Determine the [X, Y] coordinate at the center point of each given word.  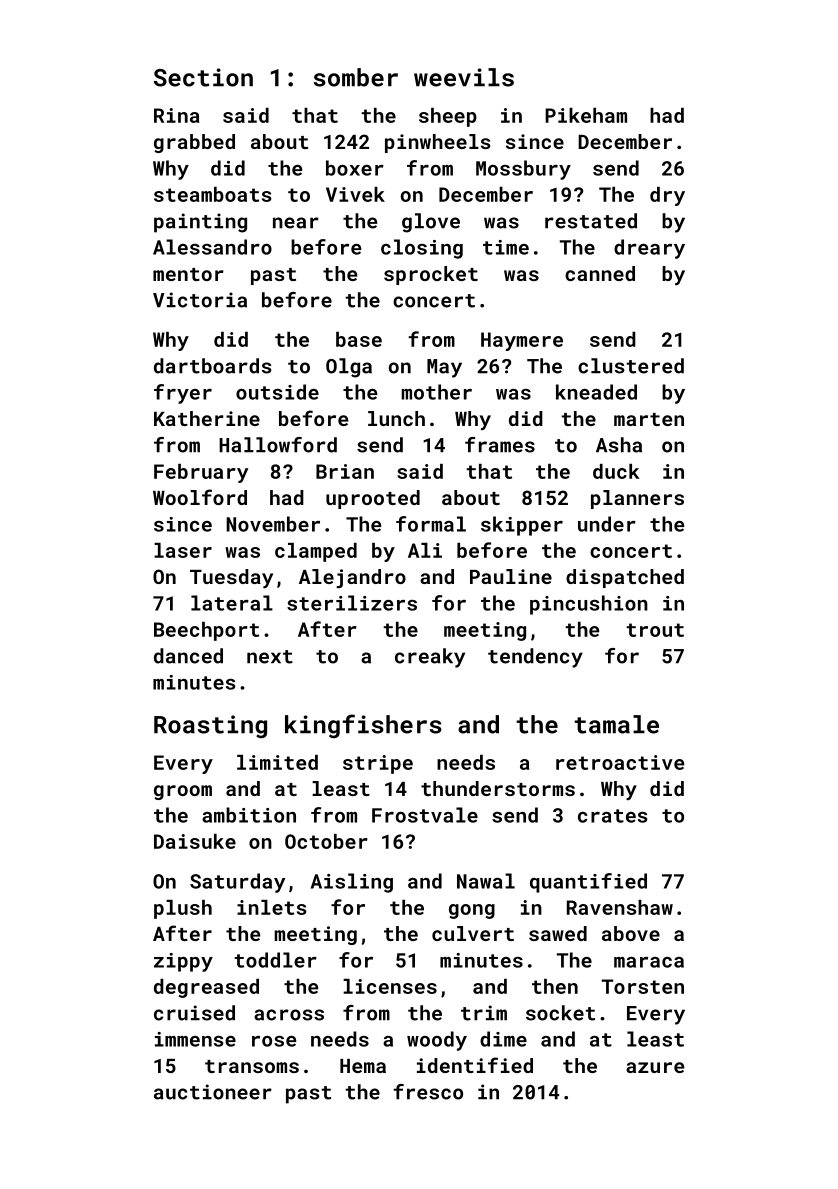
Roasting [210, 727]
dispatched [625, 578]
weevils [464, 77]
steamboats [213, 194]
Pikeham [586, 115]
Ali [425, 550]
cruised [194, 1013]
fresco [428, 1092]
